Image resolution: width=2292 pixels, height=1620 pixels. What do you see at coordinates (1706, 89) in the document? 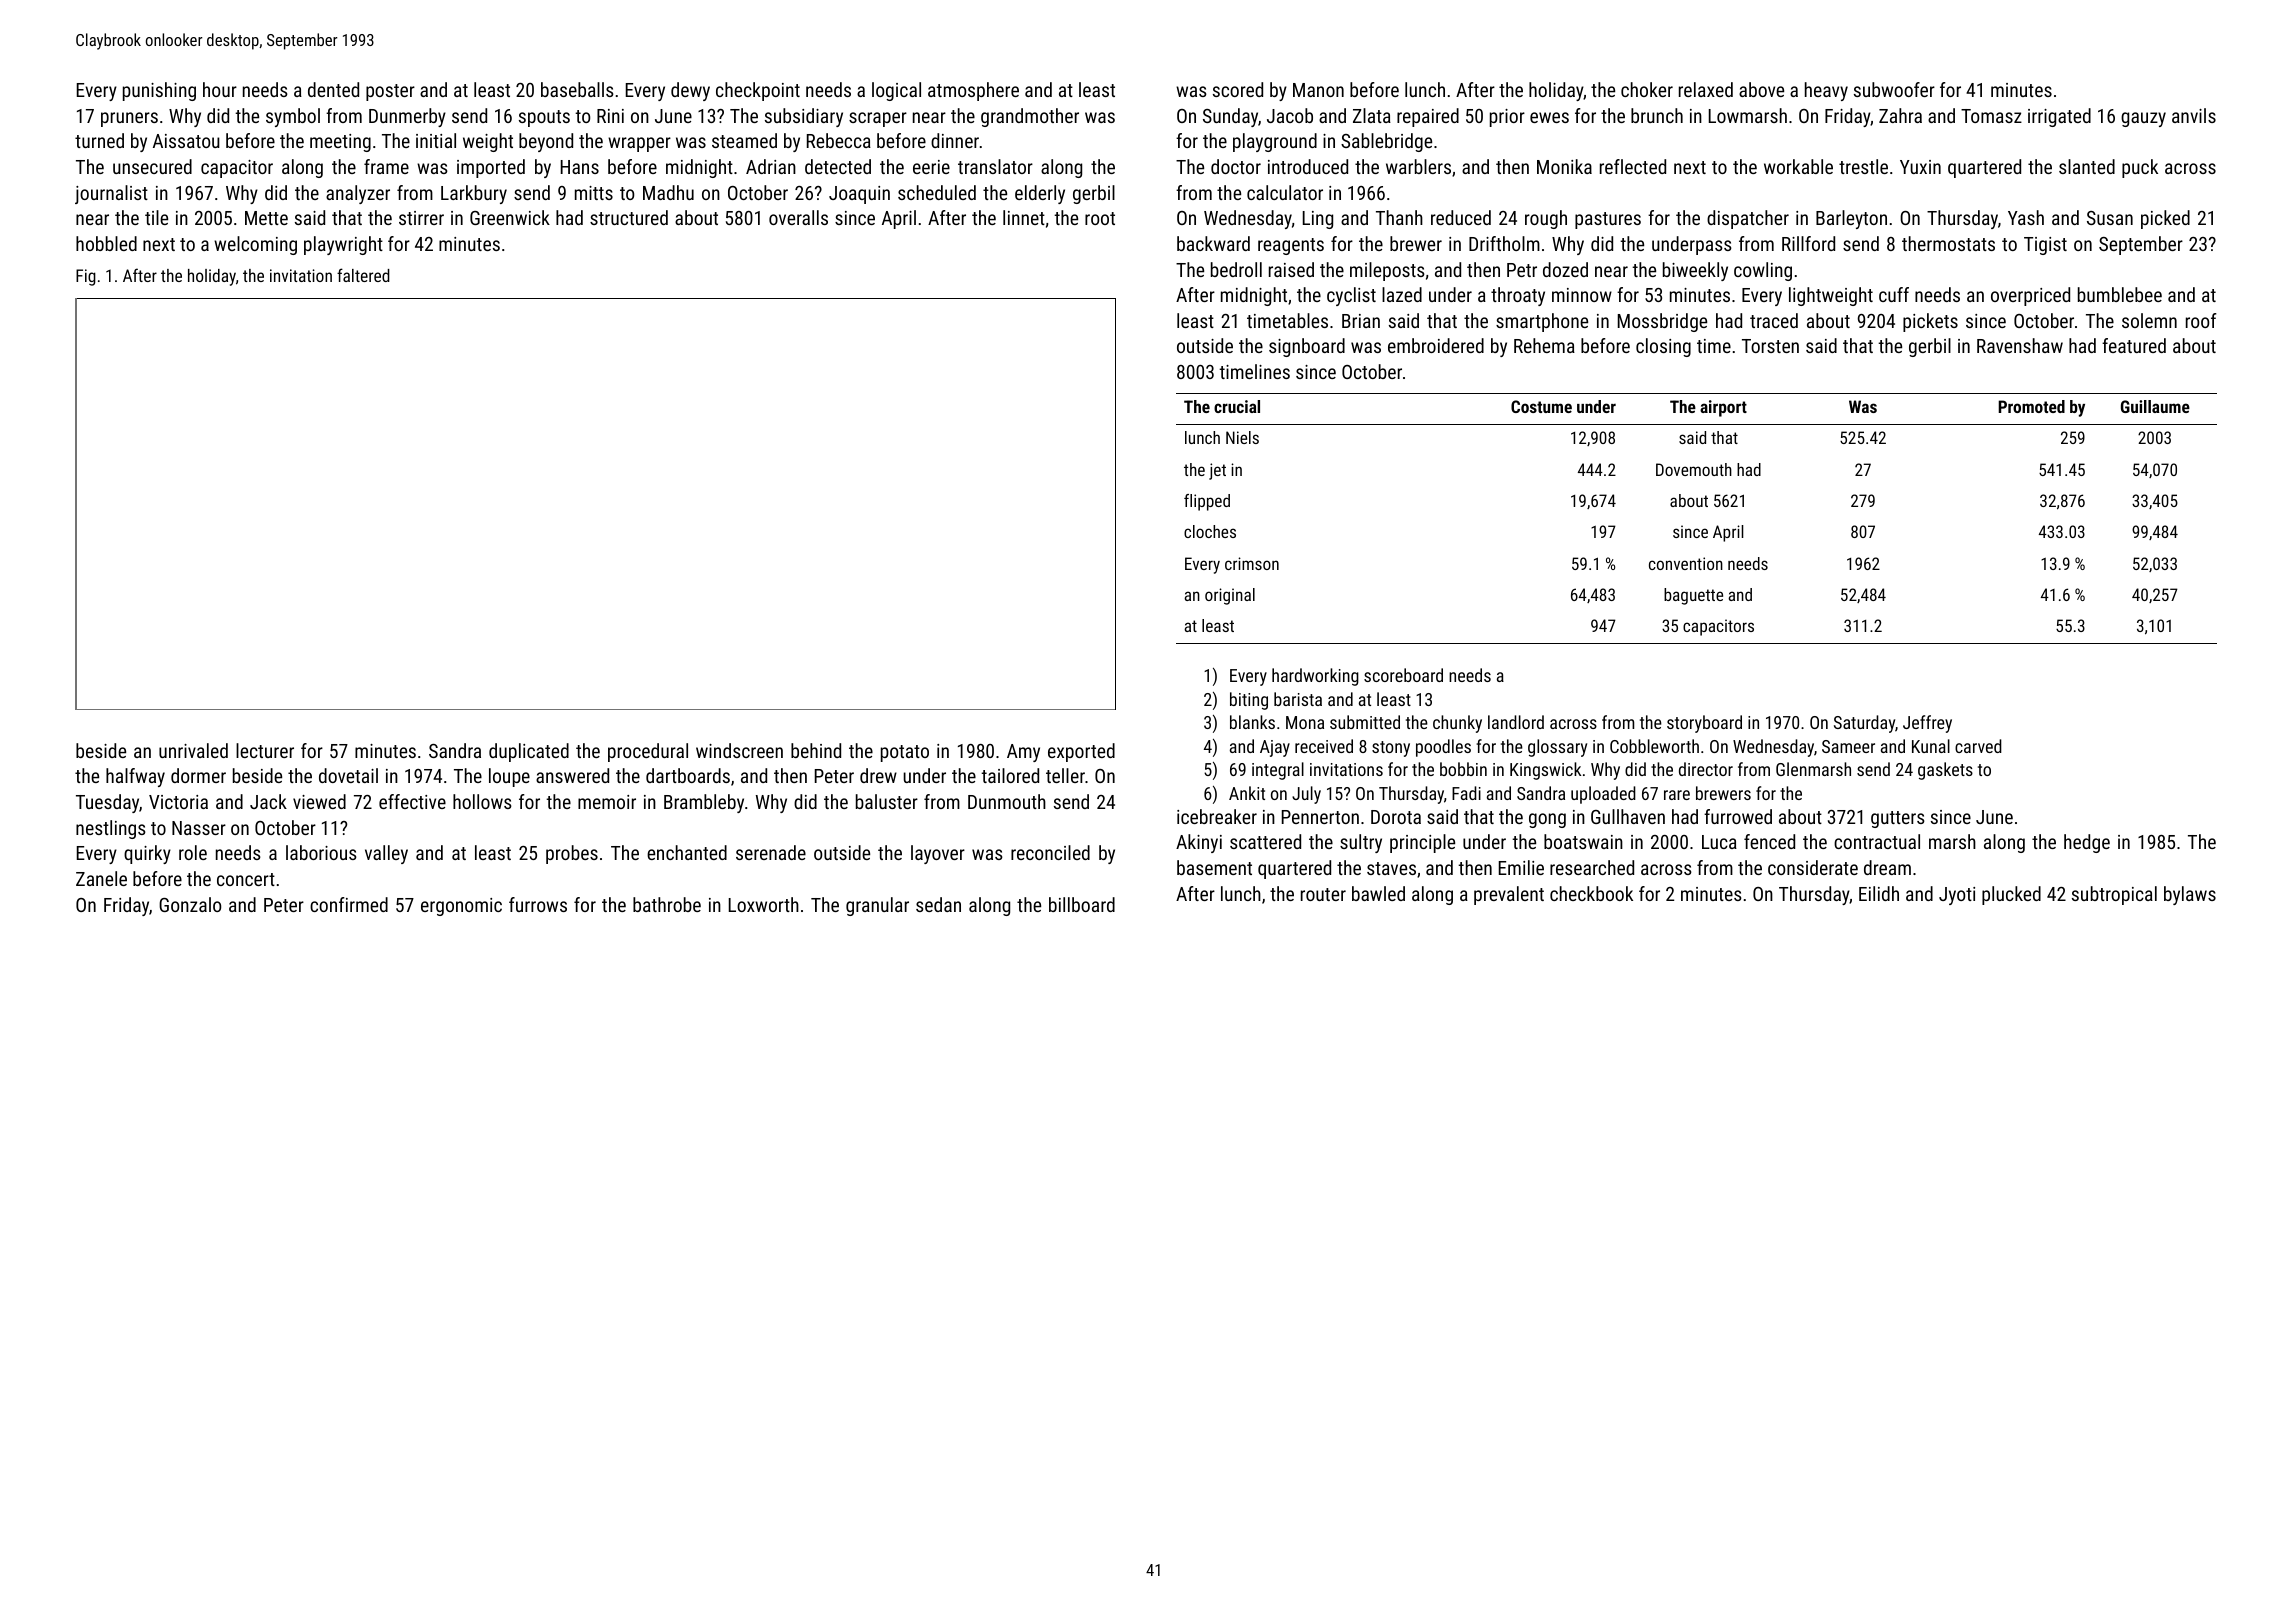
I see `relaxed` at bounding box center [1706, 89].
